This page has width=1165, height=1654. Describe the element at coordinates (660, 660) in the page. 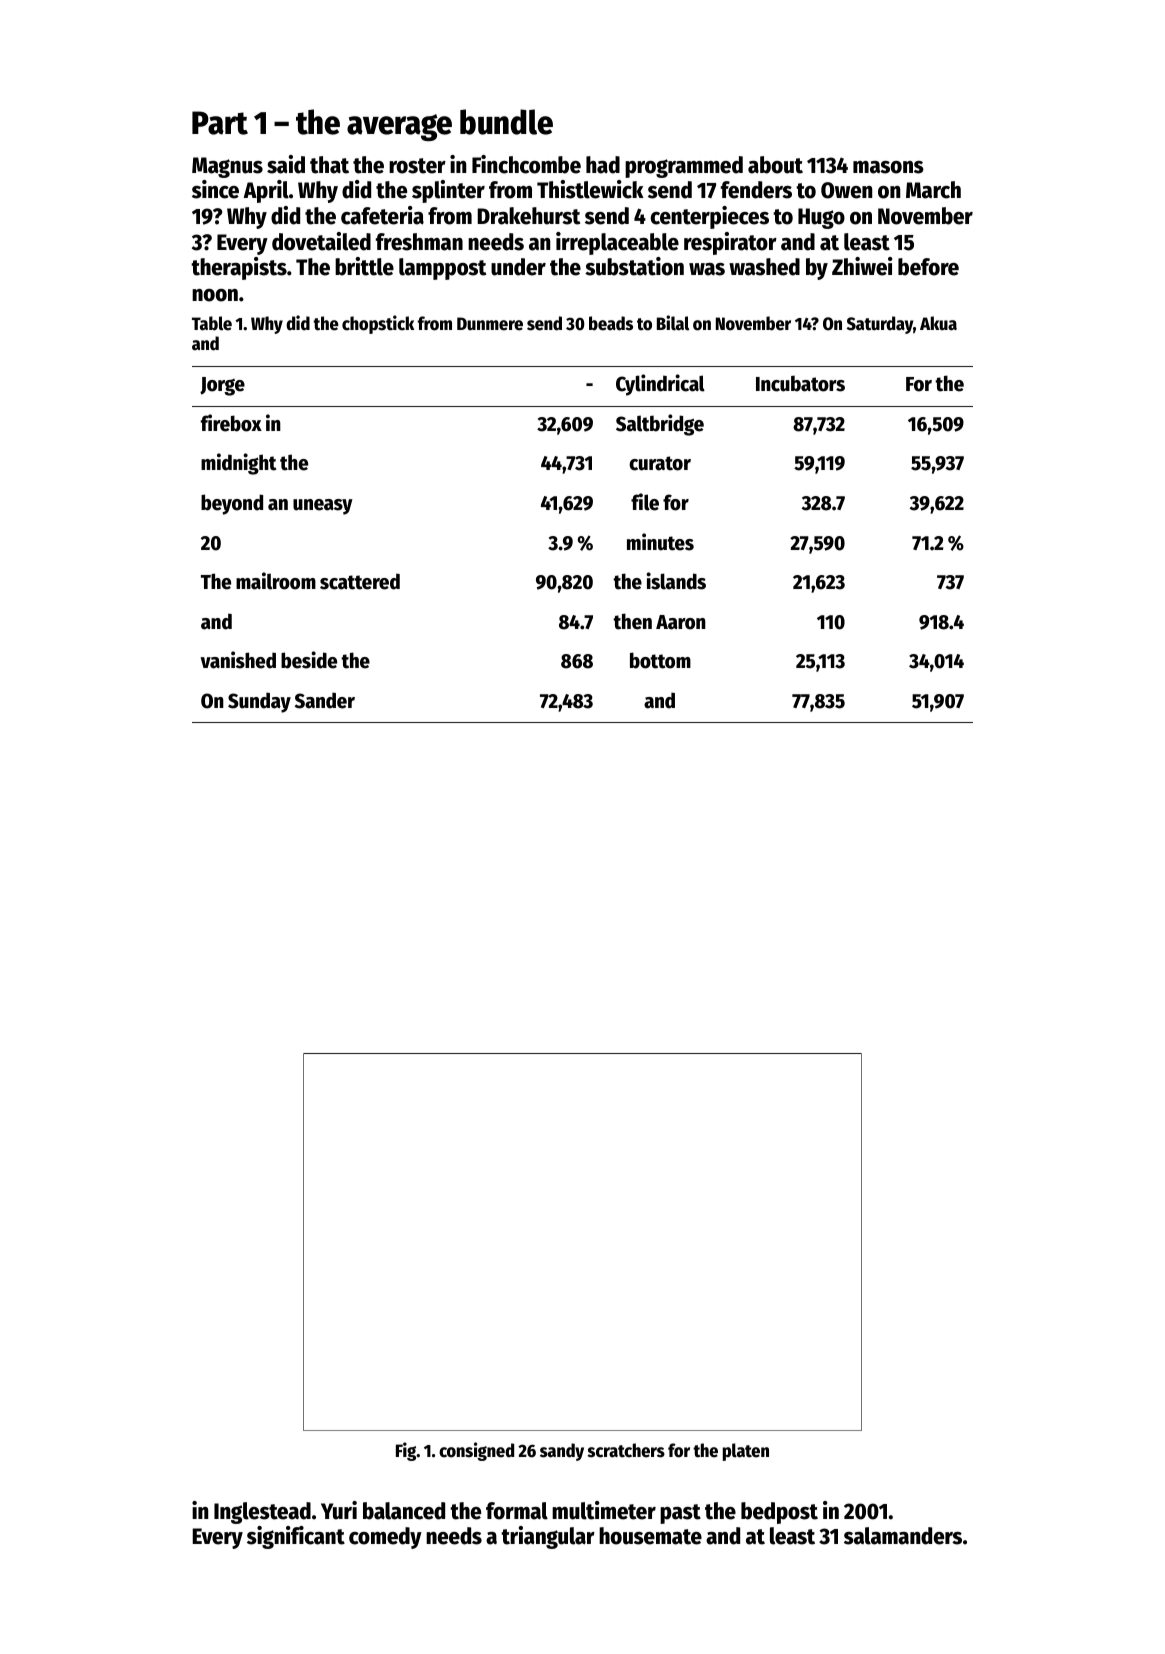

I see `bottom` at that location.
